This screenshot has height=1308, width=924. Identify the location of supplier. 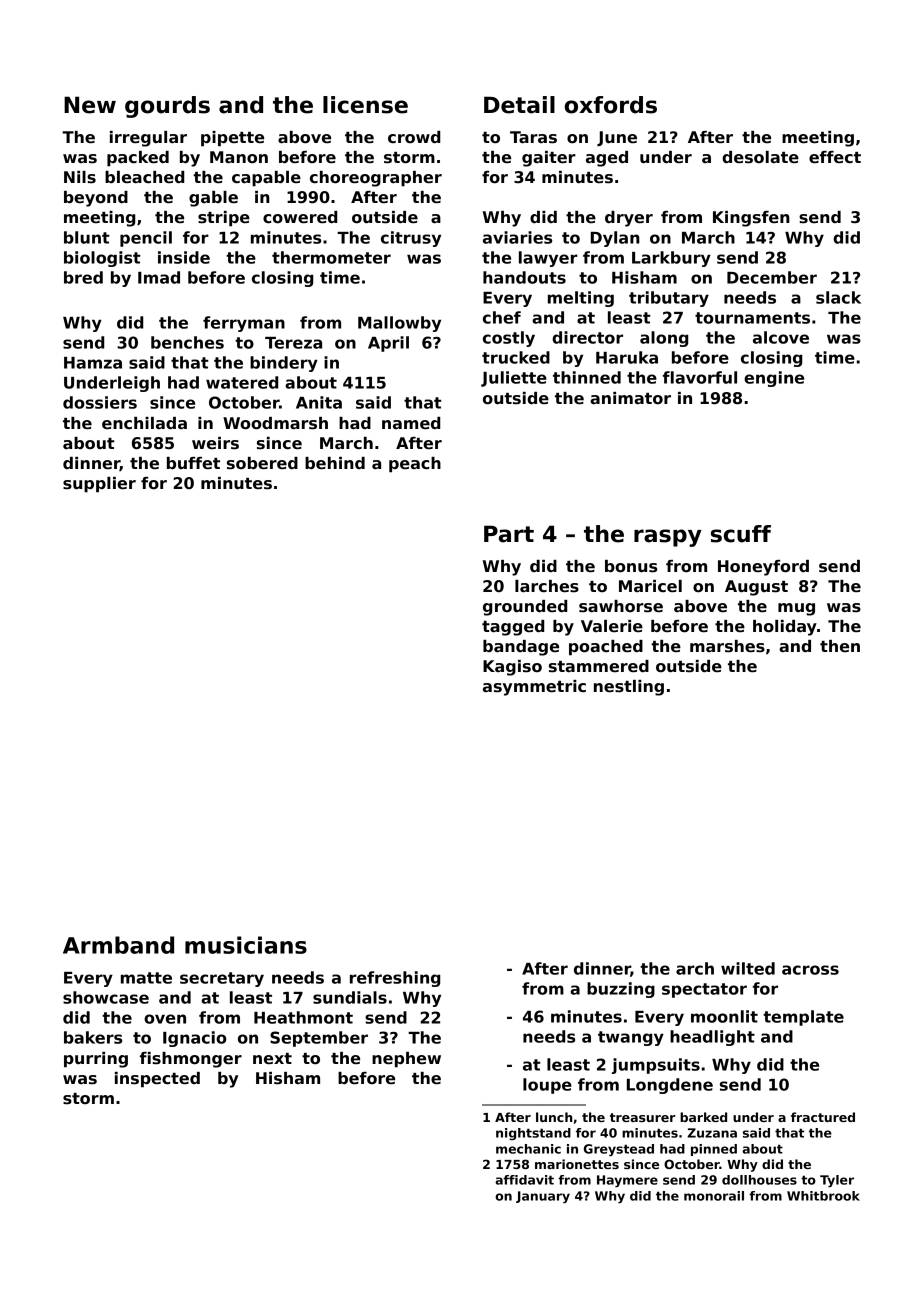
(99, 485).
